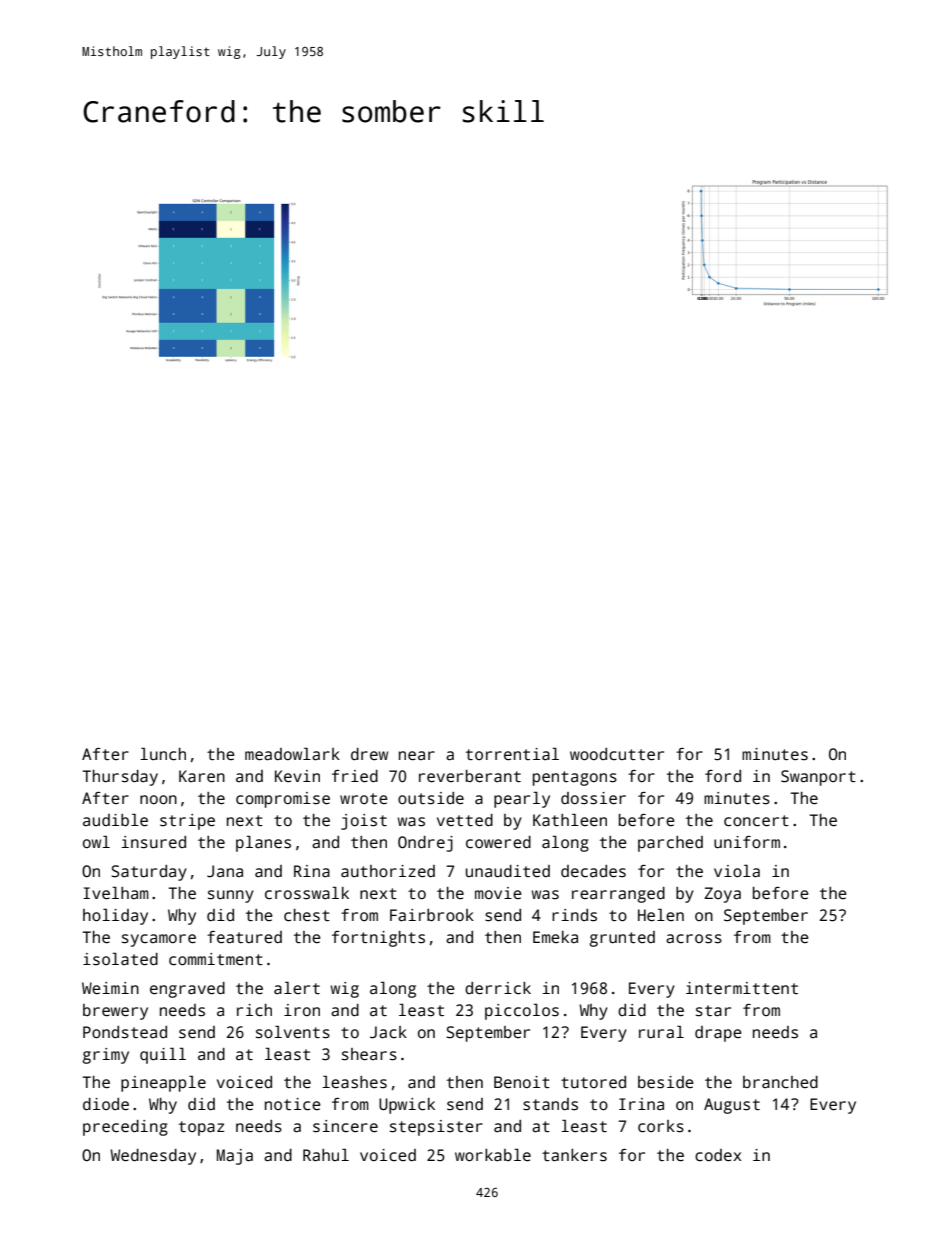  What do you see at coordinates (432, 915) in the page?
I see `Fairbrook` at bounding box center [432, 915].
